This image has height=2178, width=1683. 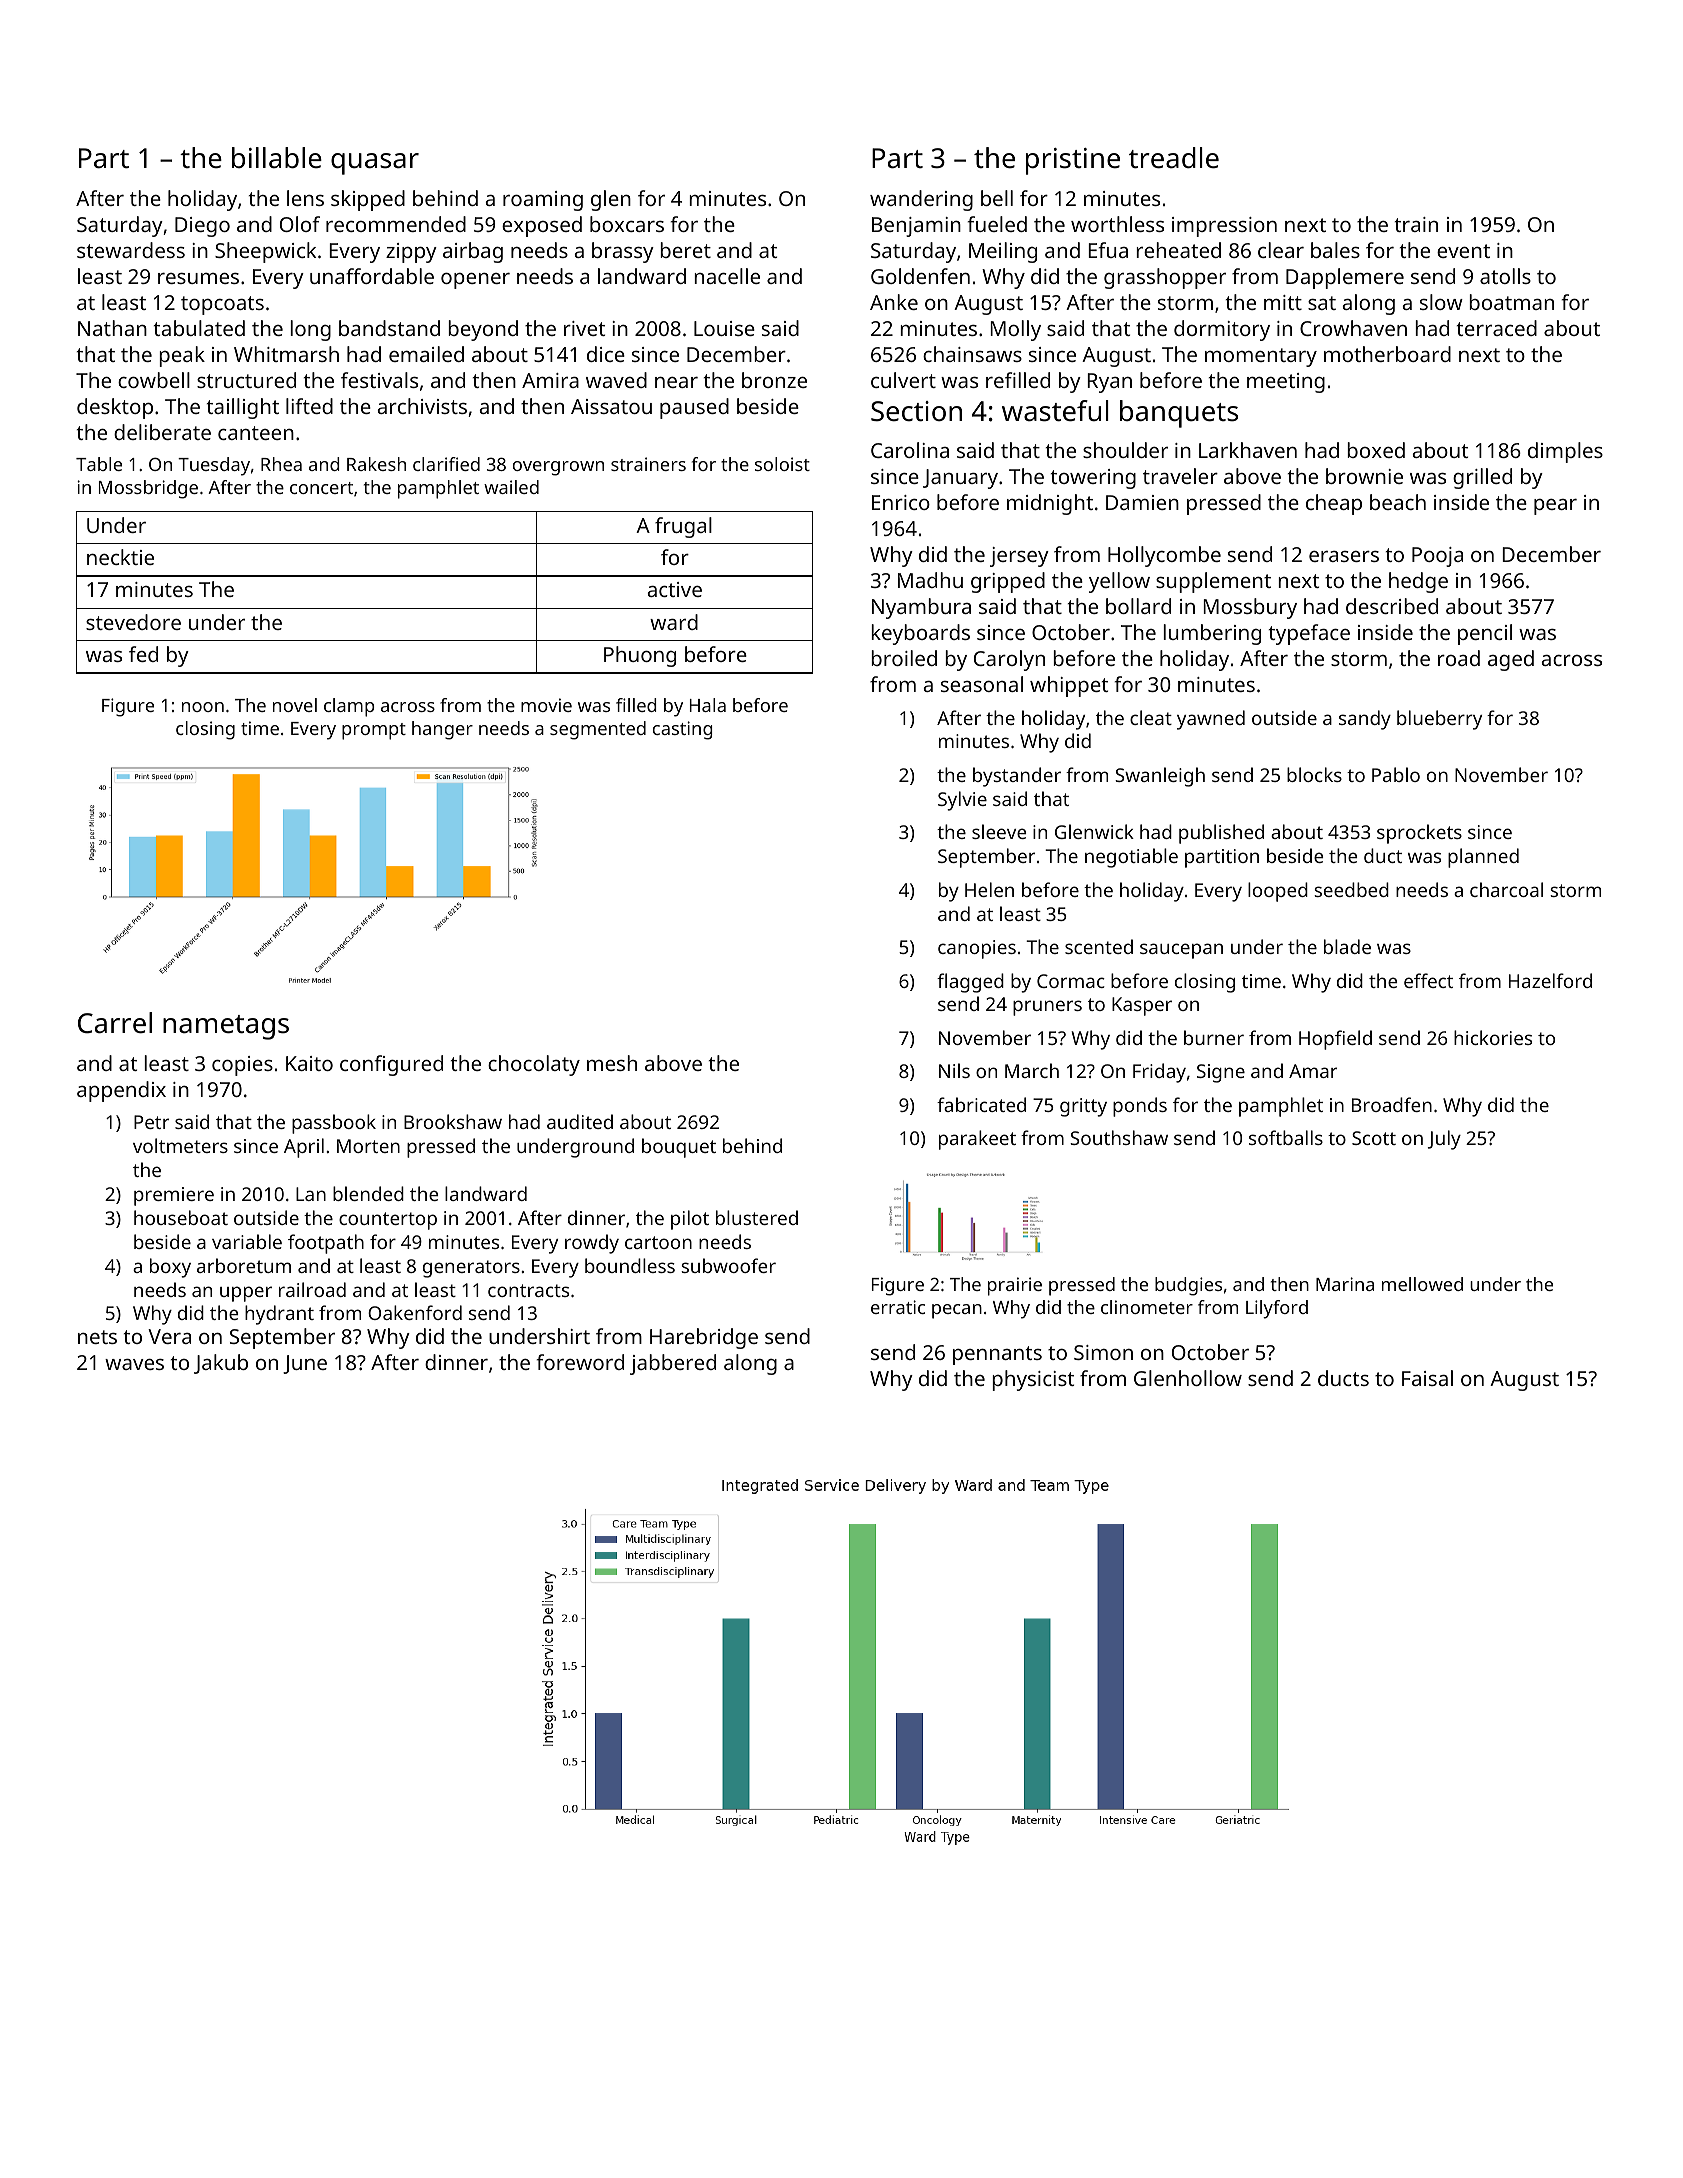 I want to click on casting, so click(x=682, y=730).
